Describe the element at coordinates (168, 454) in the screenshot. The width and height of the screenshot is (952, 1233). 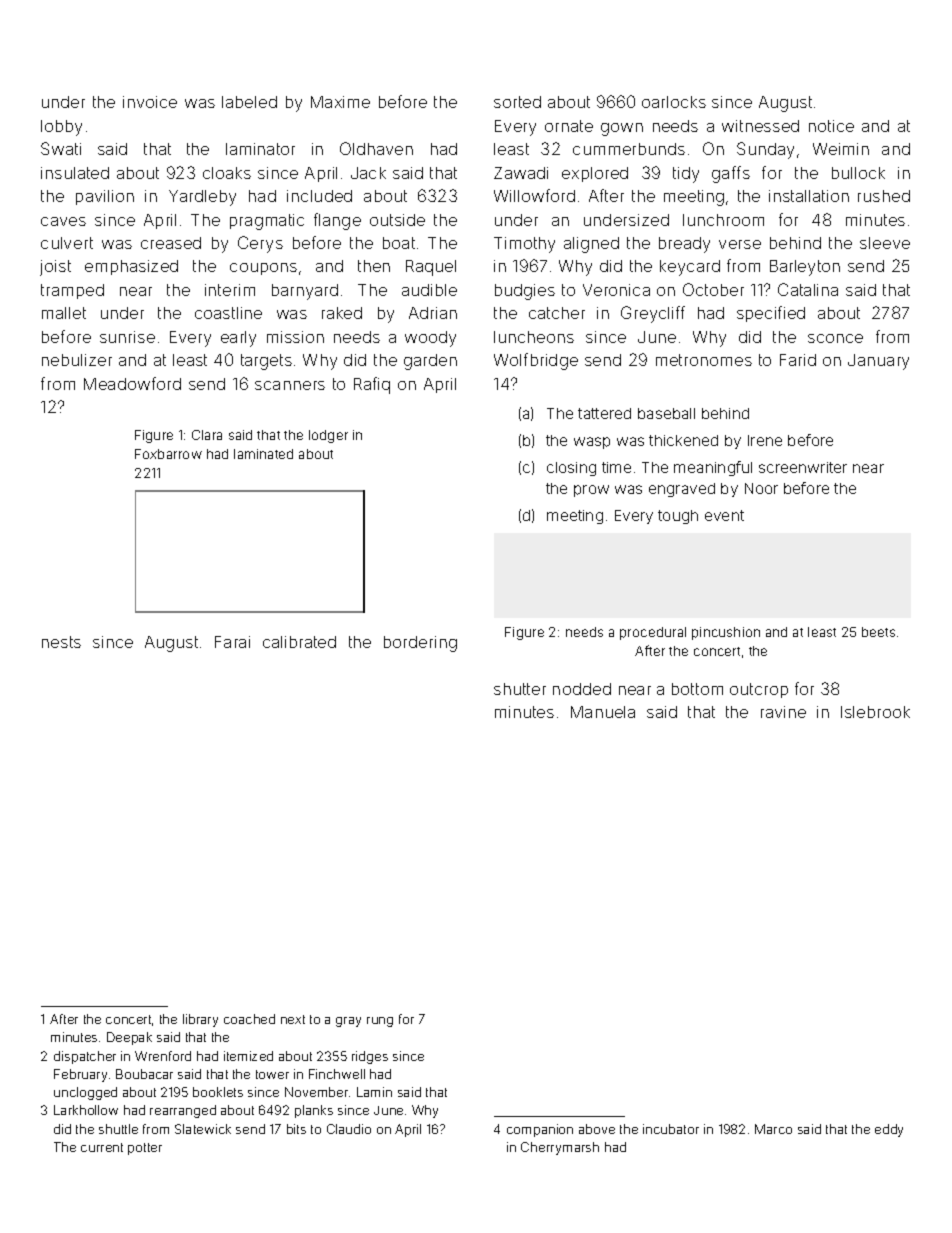
I see `Foxbarrow` at that location.
